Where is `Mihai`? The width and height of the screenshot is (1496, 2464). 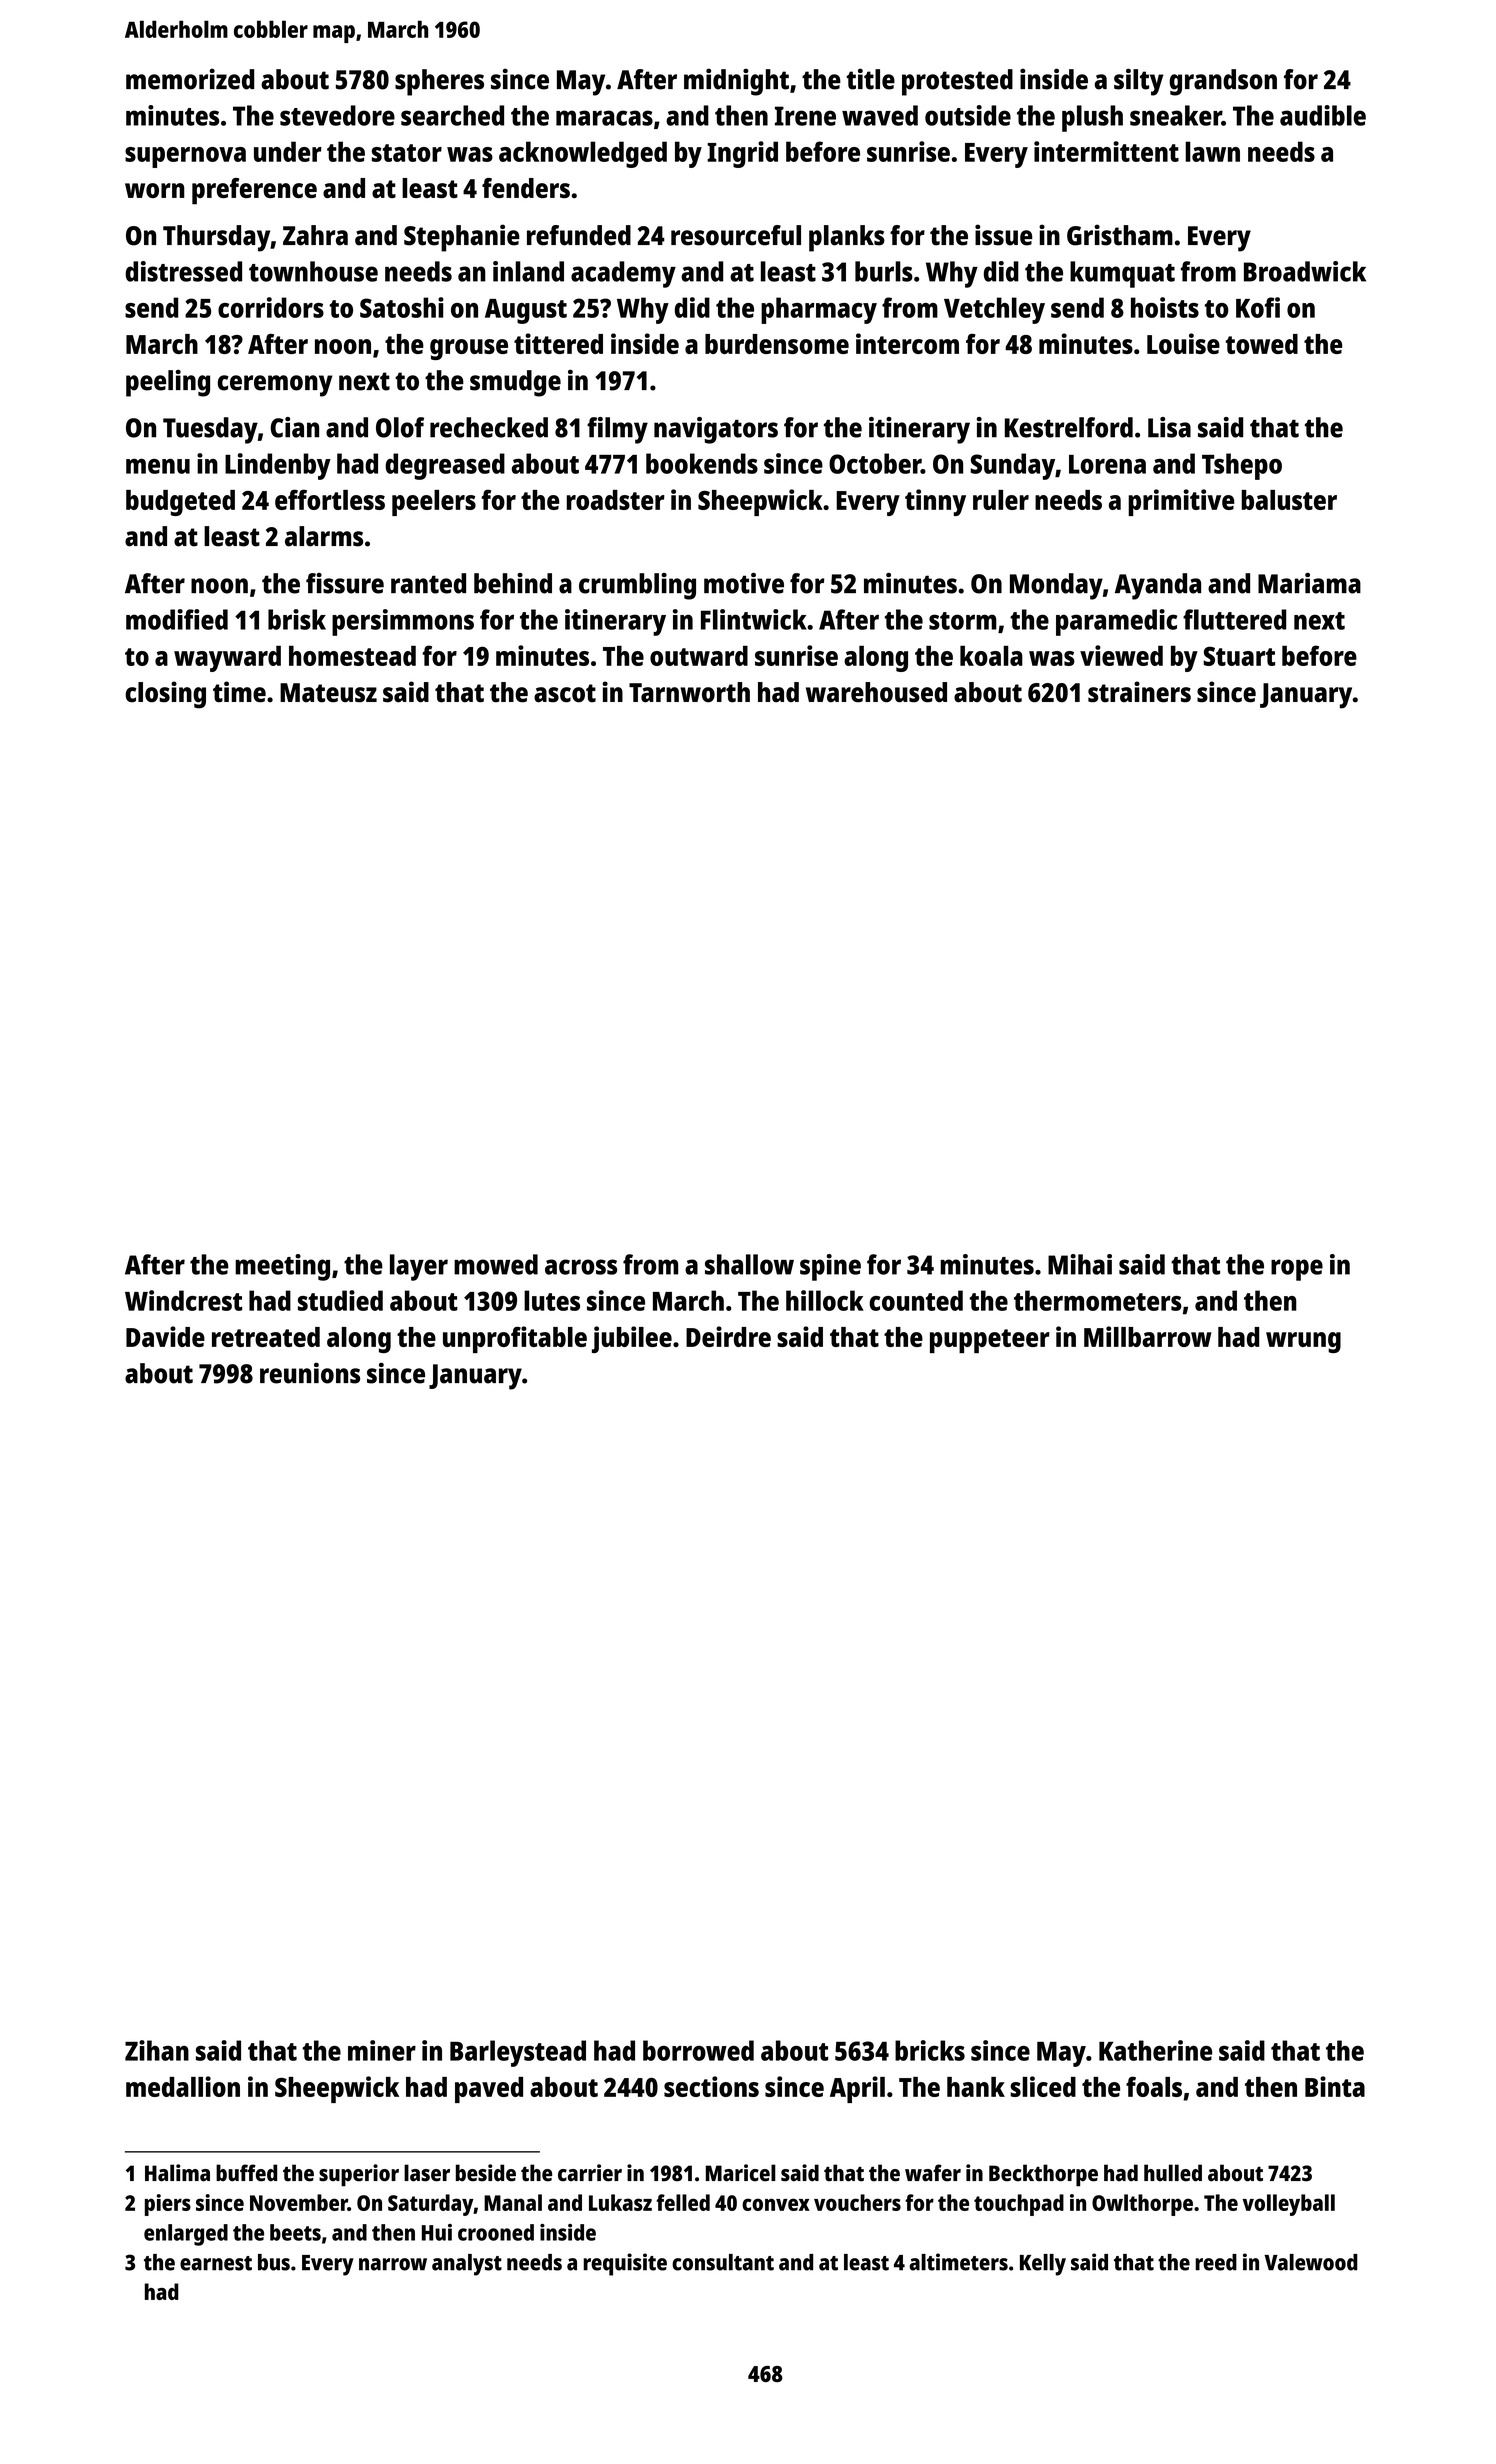
Mihai is located at coordinates (1080, 1264).
